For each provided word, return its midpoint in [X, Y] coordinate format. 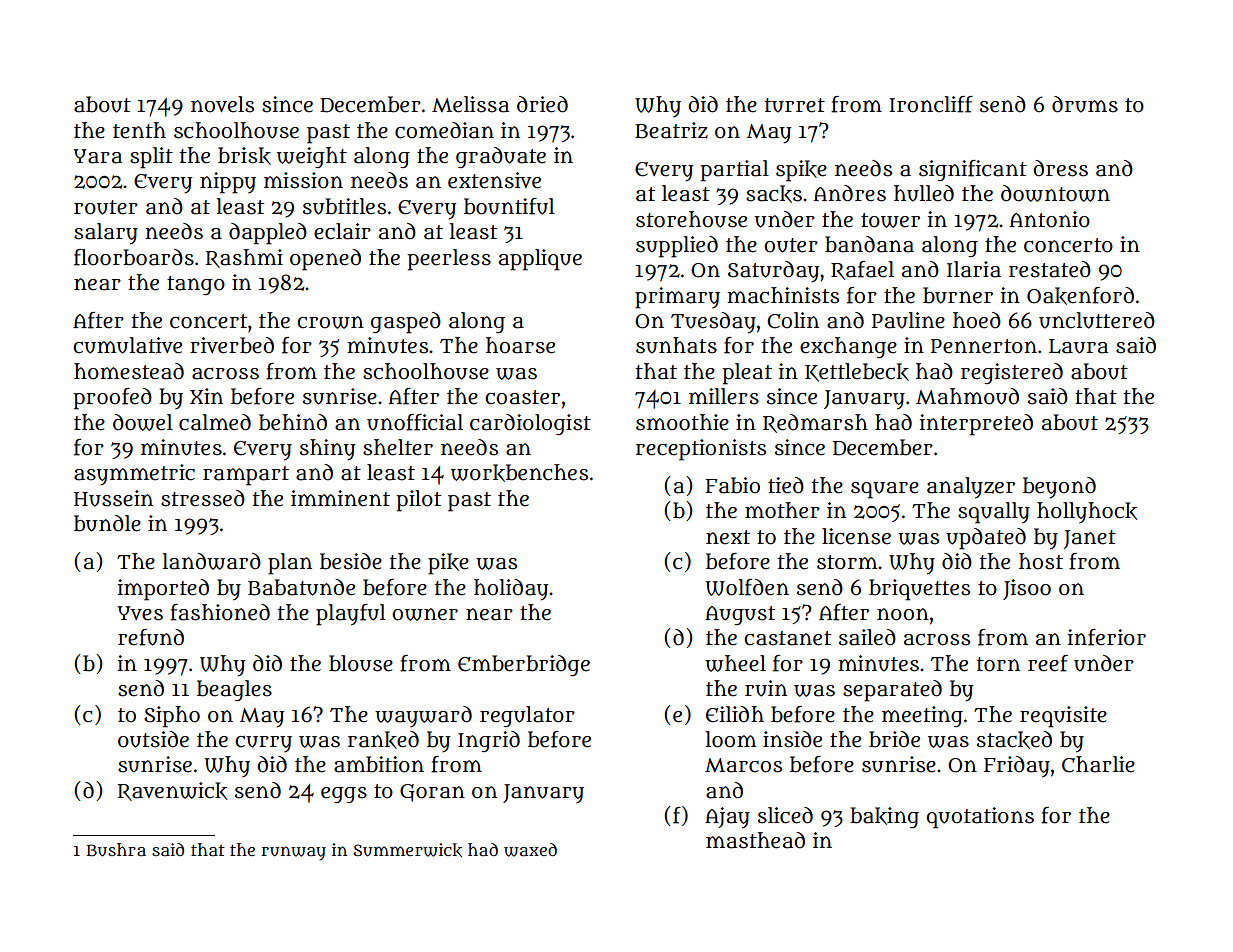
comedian [444, 130]
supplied [677, 247]
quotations [980, 818]
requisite [1063, 717]
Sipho [172, 717]
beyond [1059, 488]
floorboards [134, 257]
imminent [340, 498]
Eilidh [735, 714]
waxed [530, 850]
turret [795, 105]
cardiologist [530, 424]
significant [973, 170]
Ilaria [974, 269]
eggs [344, 795]
